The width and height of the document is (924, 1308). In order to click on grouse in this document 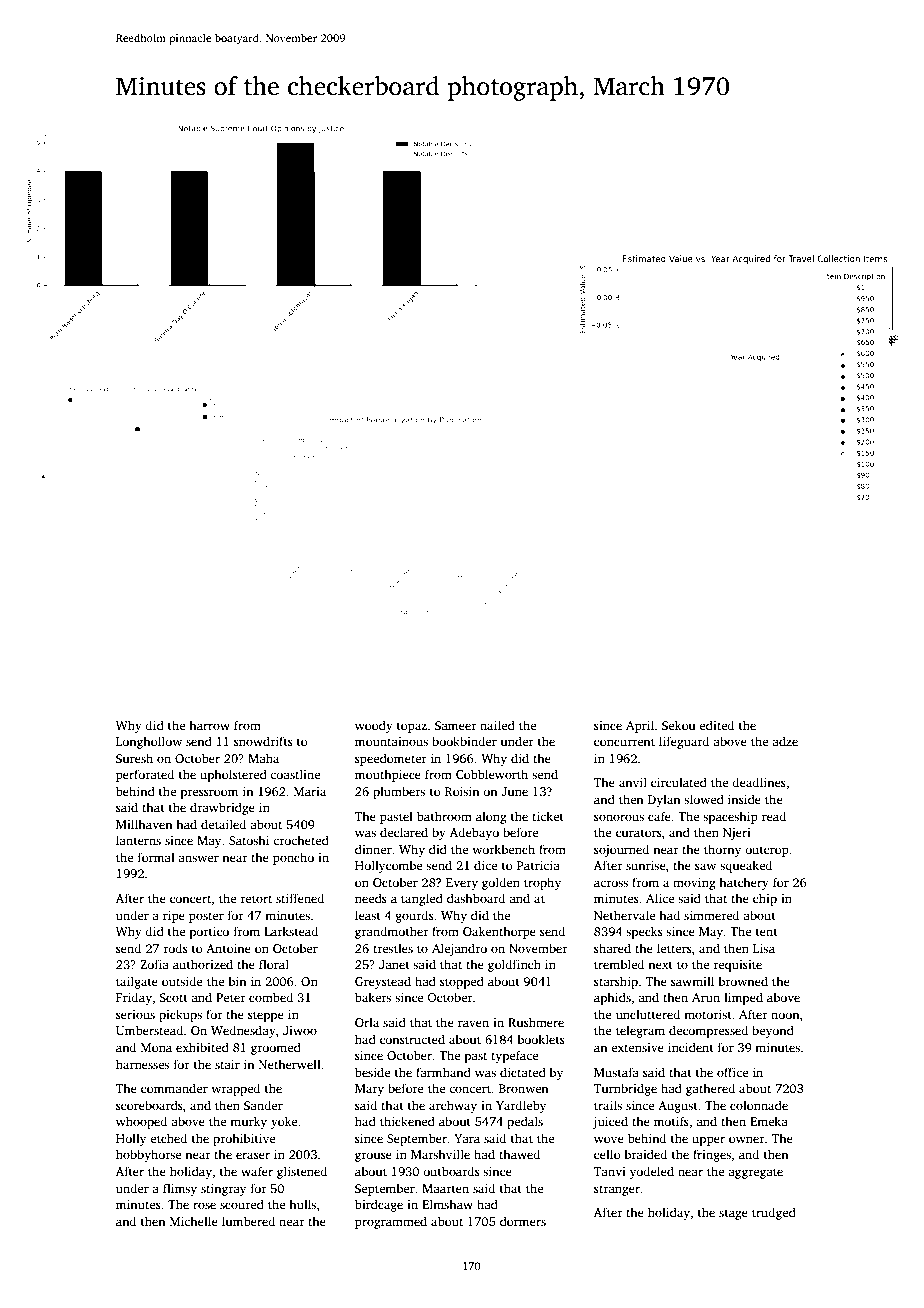, I will do `click(373, 1157)`.
